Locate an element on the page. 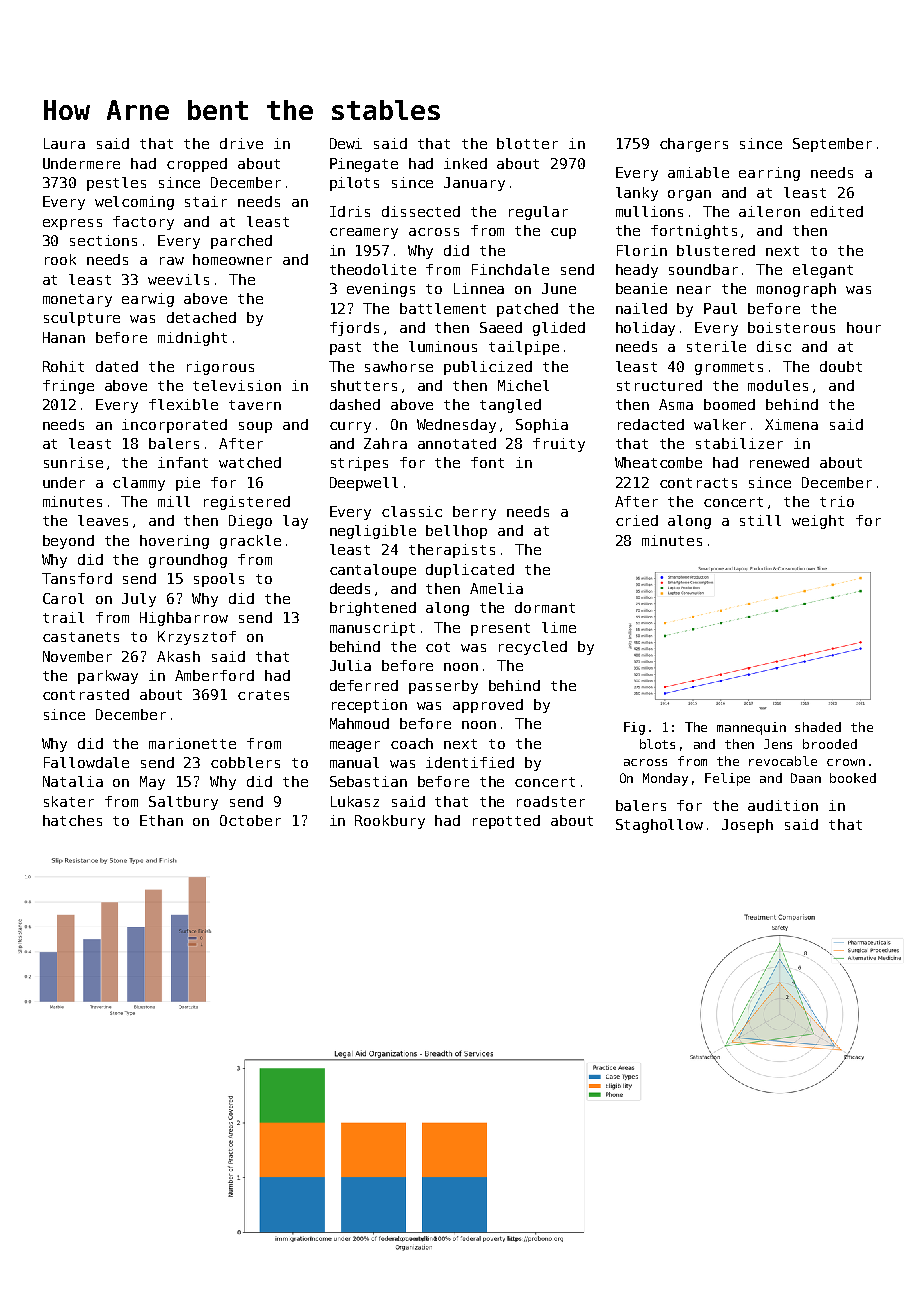 The width and height of the document is (924, 1308). drive is located at coordinates (241, 143).
